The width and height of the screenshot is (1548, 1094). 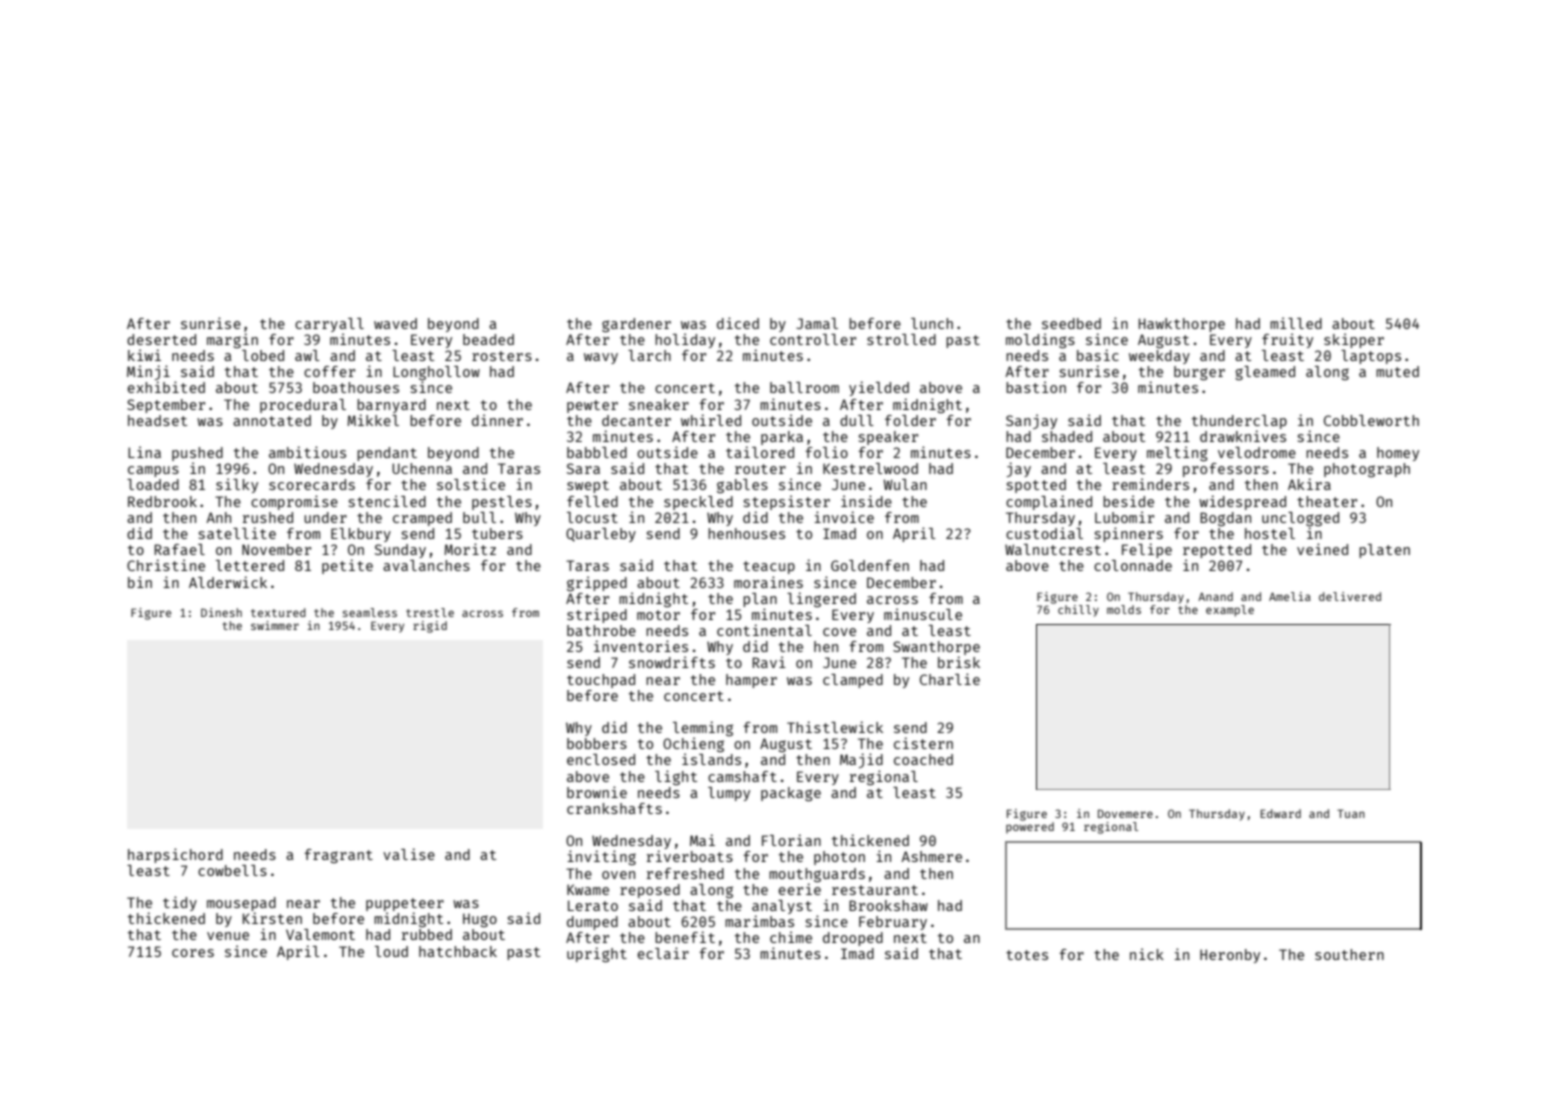 What do you see at coordinates (870, 565) in the screenshot?
I see `Goldenfen` at bounding box center [870, 565].
